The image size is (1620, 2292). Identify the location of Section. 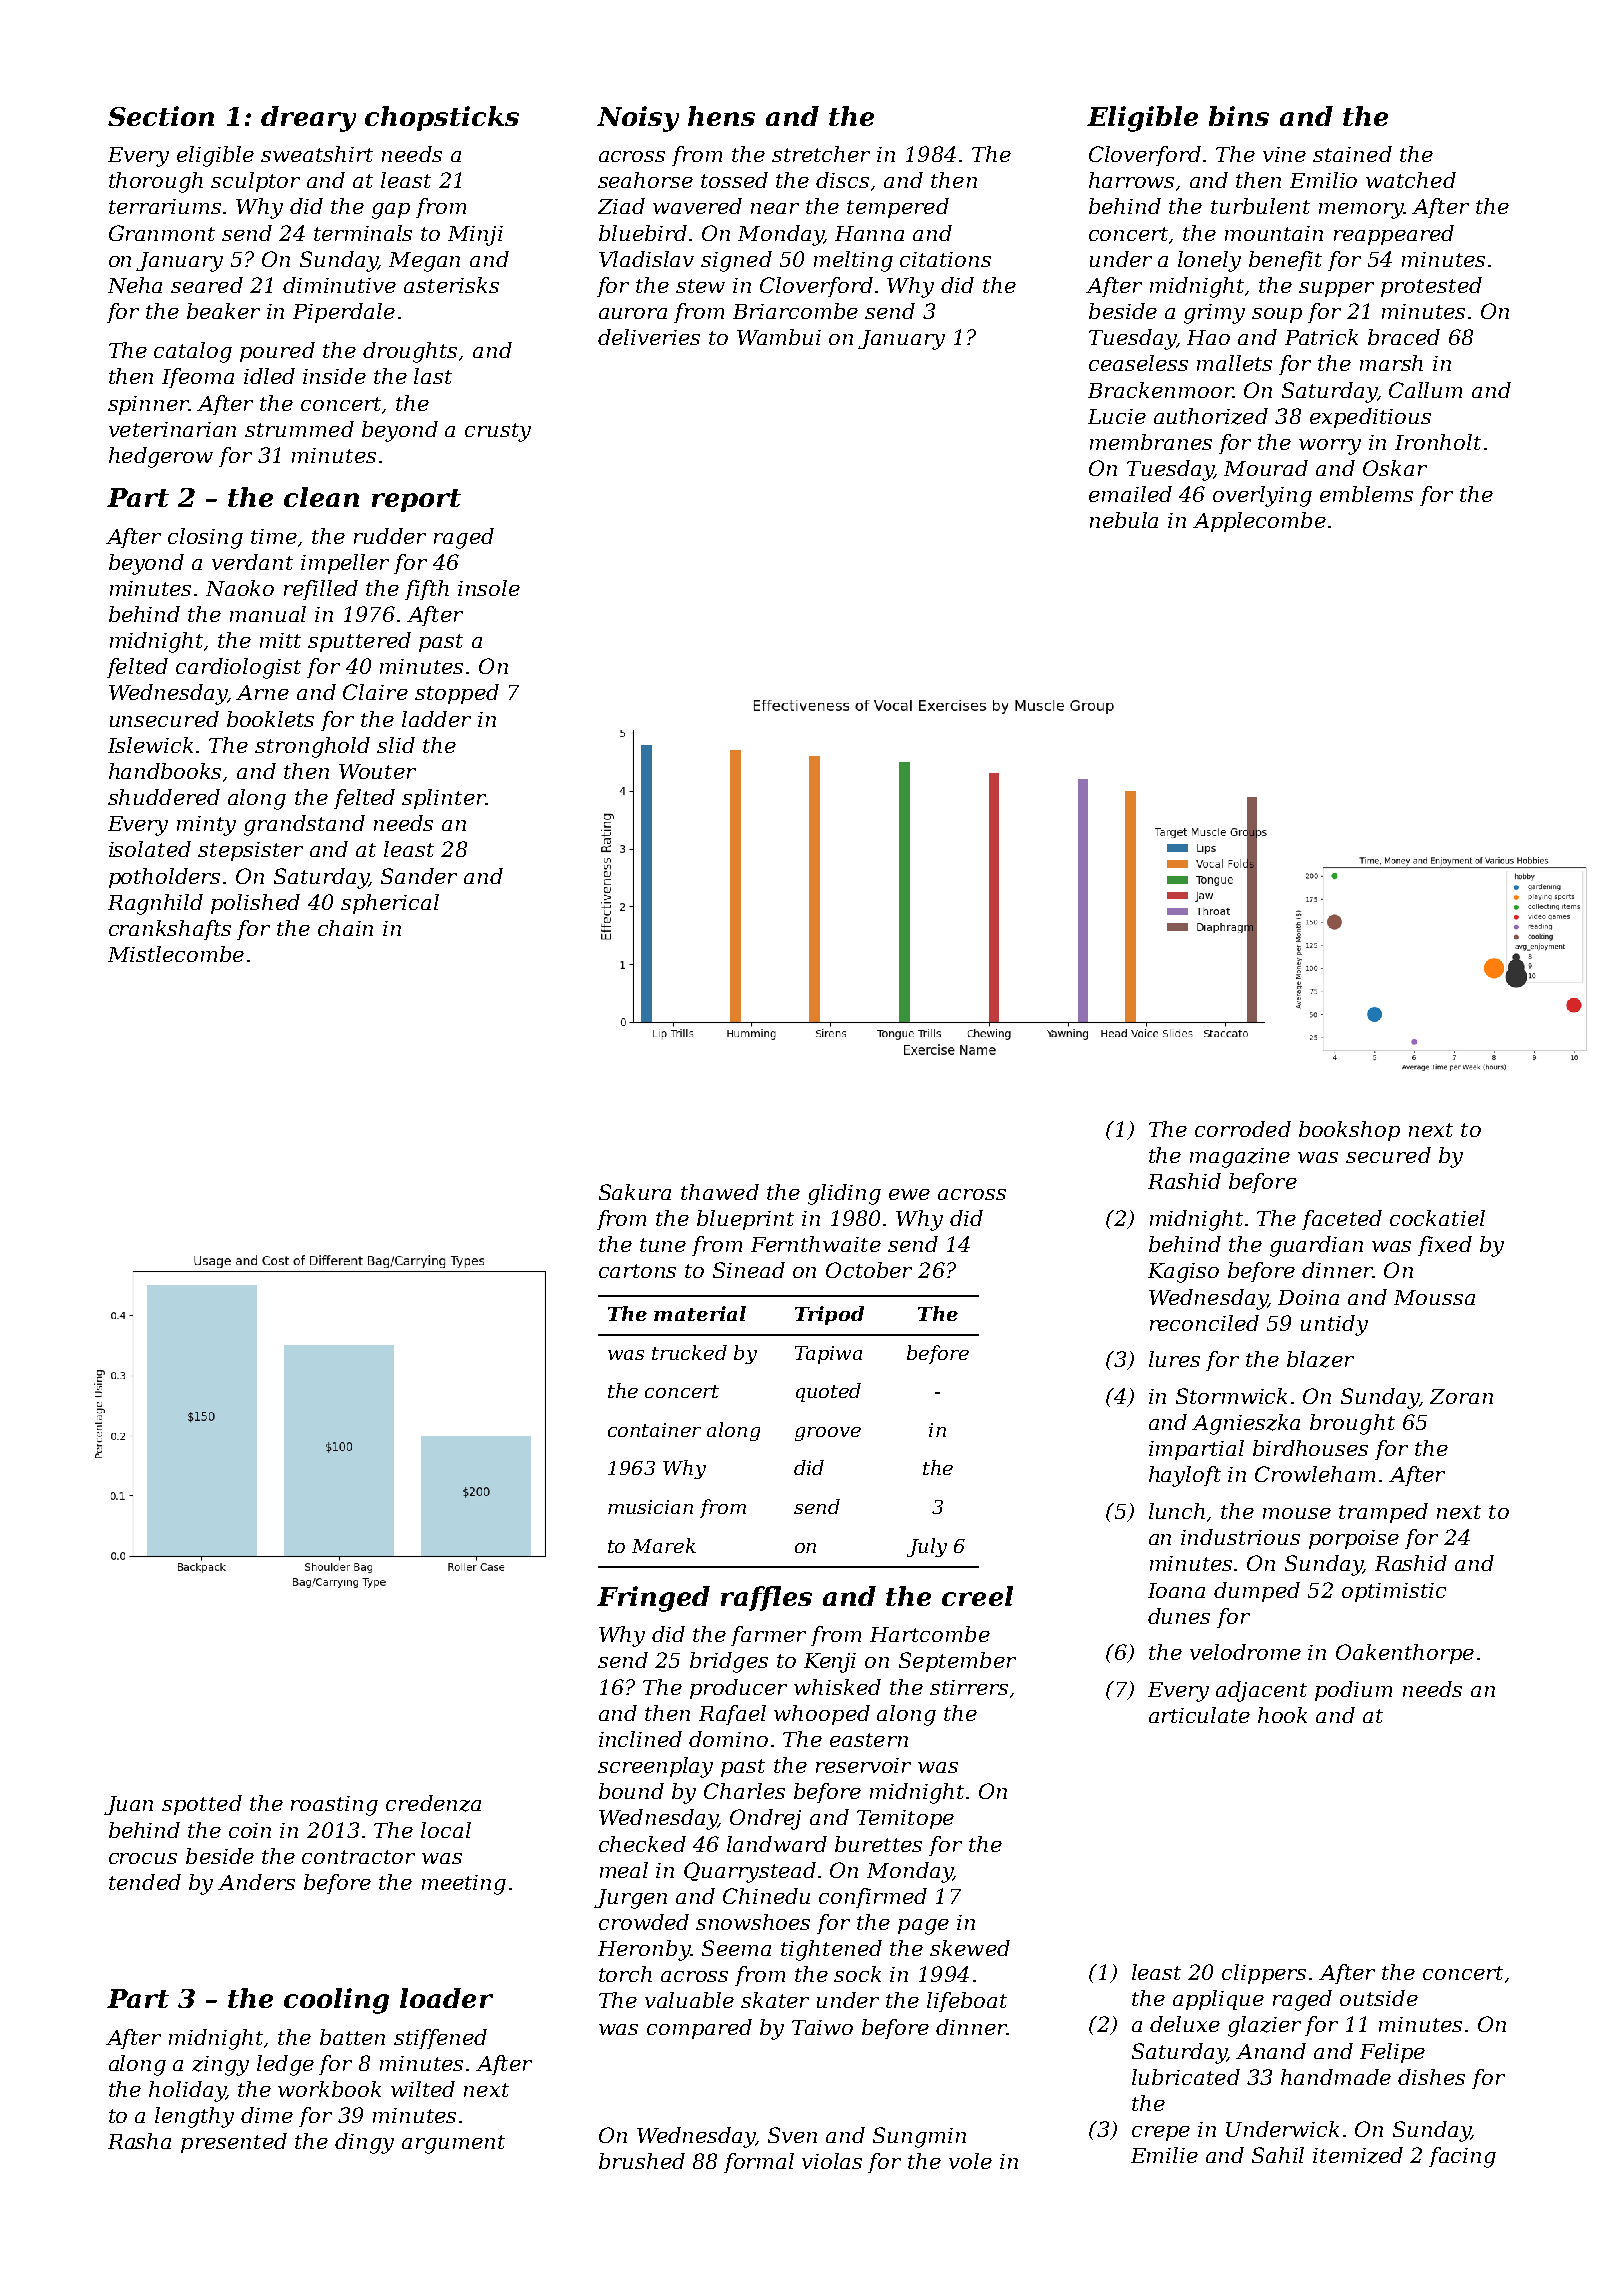
(161, 116).
